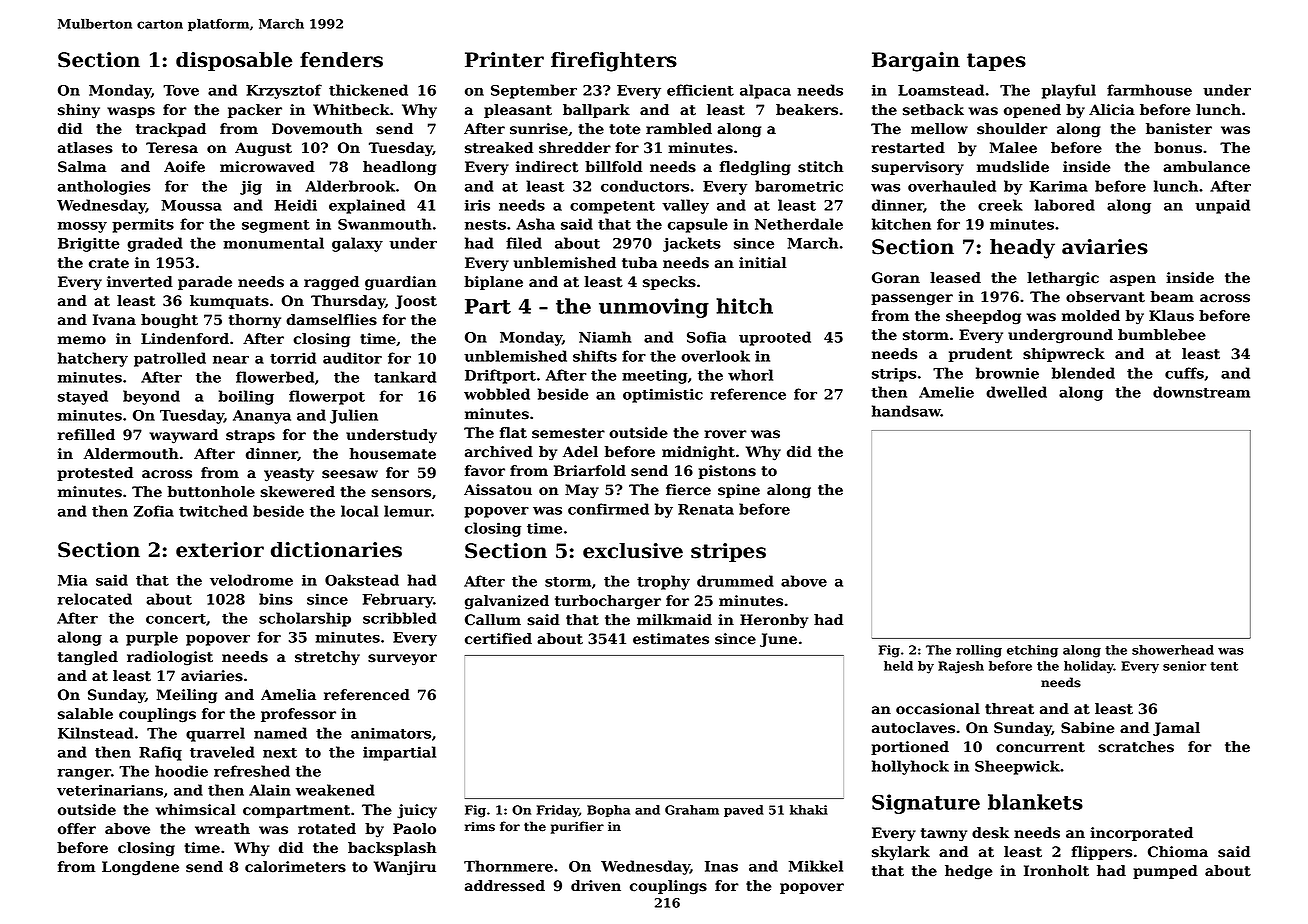 The height and width of the image is (924, 1308). Describe the element at coordinates (234, 61) in the image. I see `disposable` at that location.
